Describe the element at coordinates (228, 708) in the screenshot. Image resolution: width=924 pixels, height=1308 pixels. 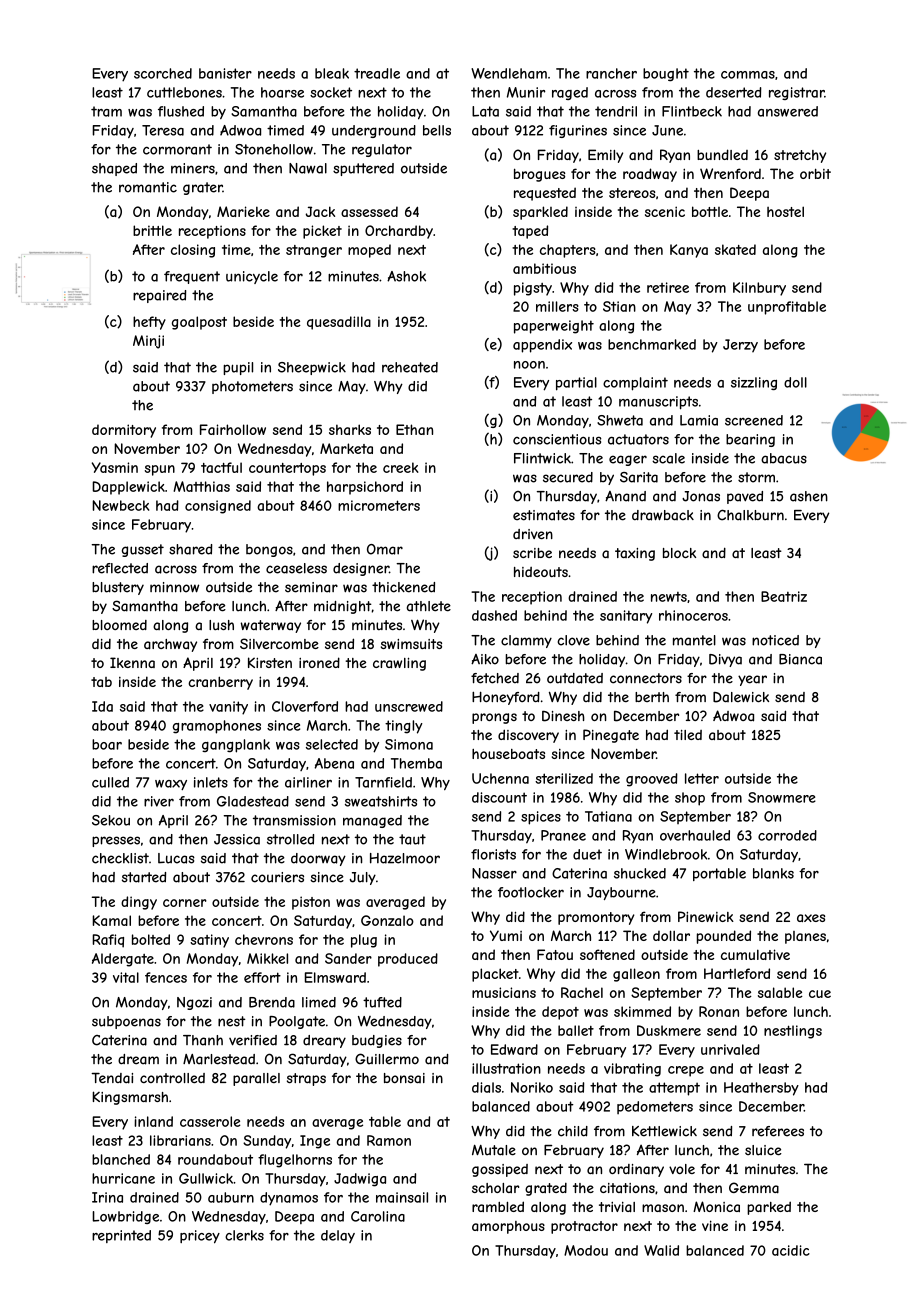
I see `vanity` at that location.
